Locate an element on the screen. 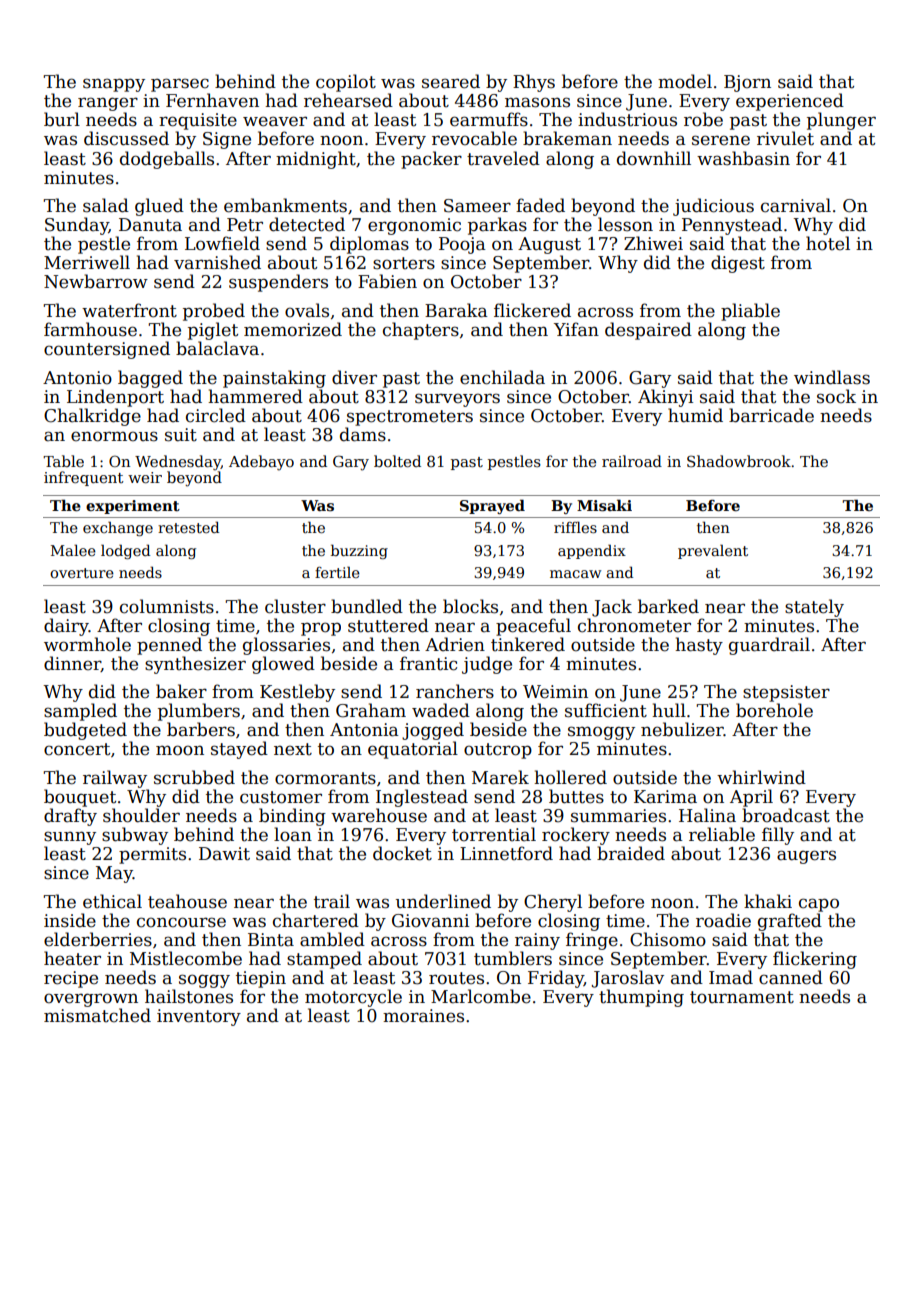 This screenshot has width=924, height=1308. equatorial is located at coordinates (413, 750).
